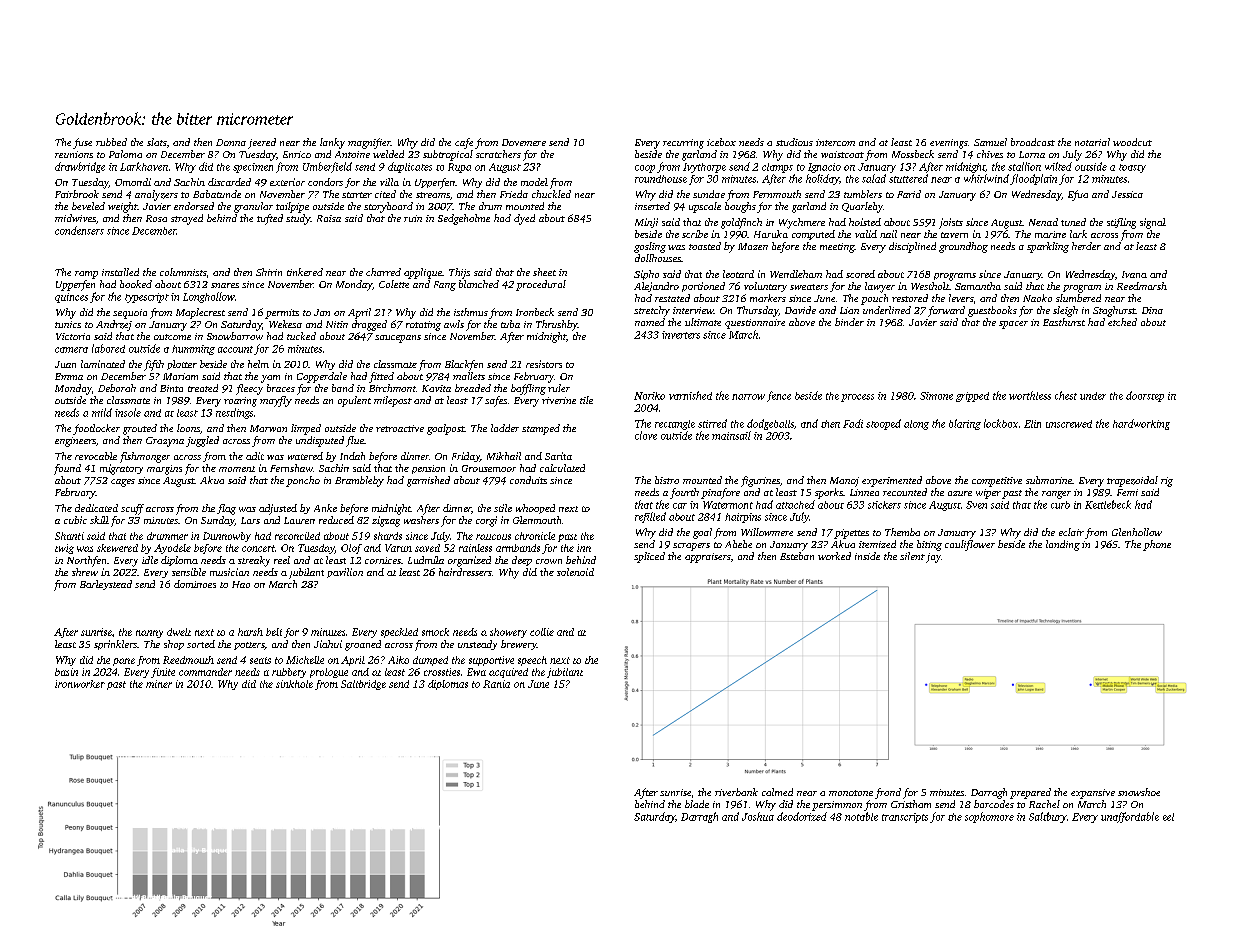  Describe the element at coordinates (400, 428) in the image. I see `retroactive` at that location.
